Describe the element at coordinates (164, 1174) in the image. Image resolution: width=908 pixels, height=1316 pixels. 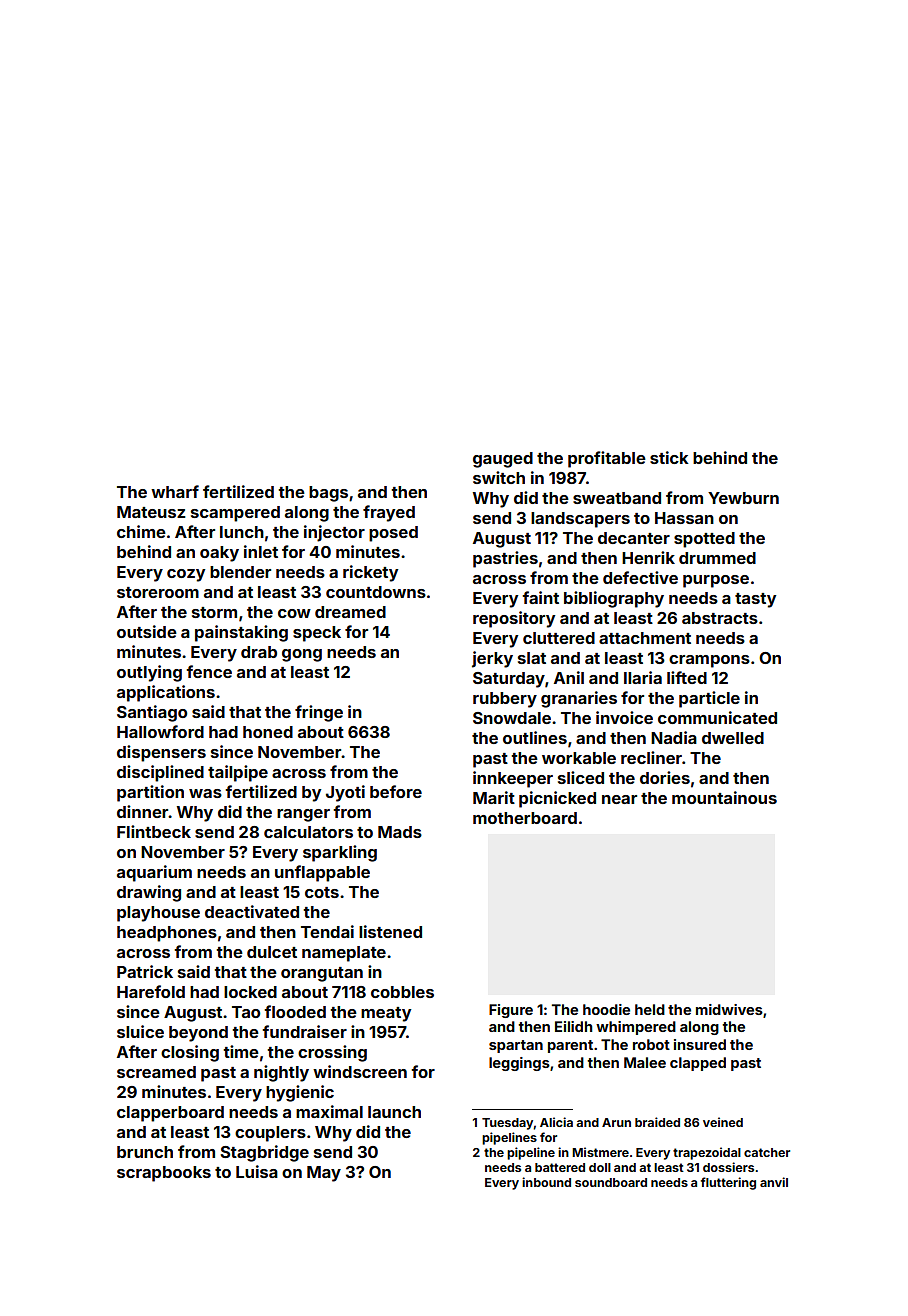
I see `scrapbooks` at that location.
